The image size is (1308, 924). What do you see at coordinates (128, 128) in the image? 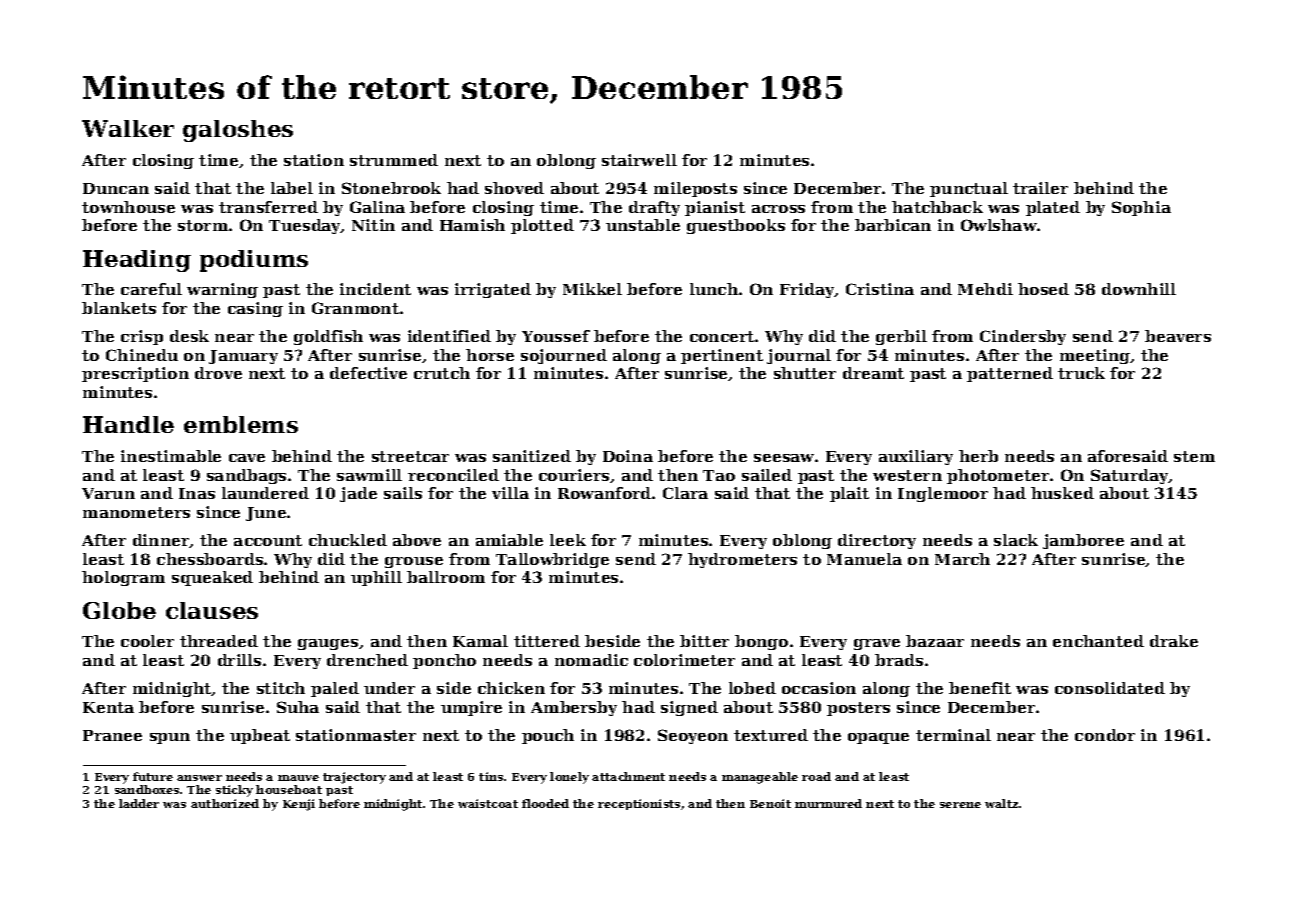
I see `Walker` at bounding box center [128, 128].
